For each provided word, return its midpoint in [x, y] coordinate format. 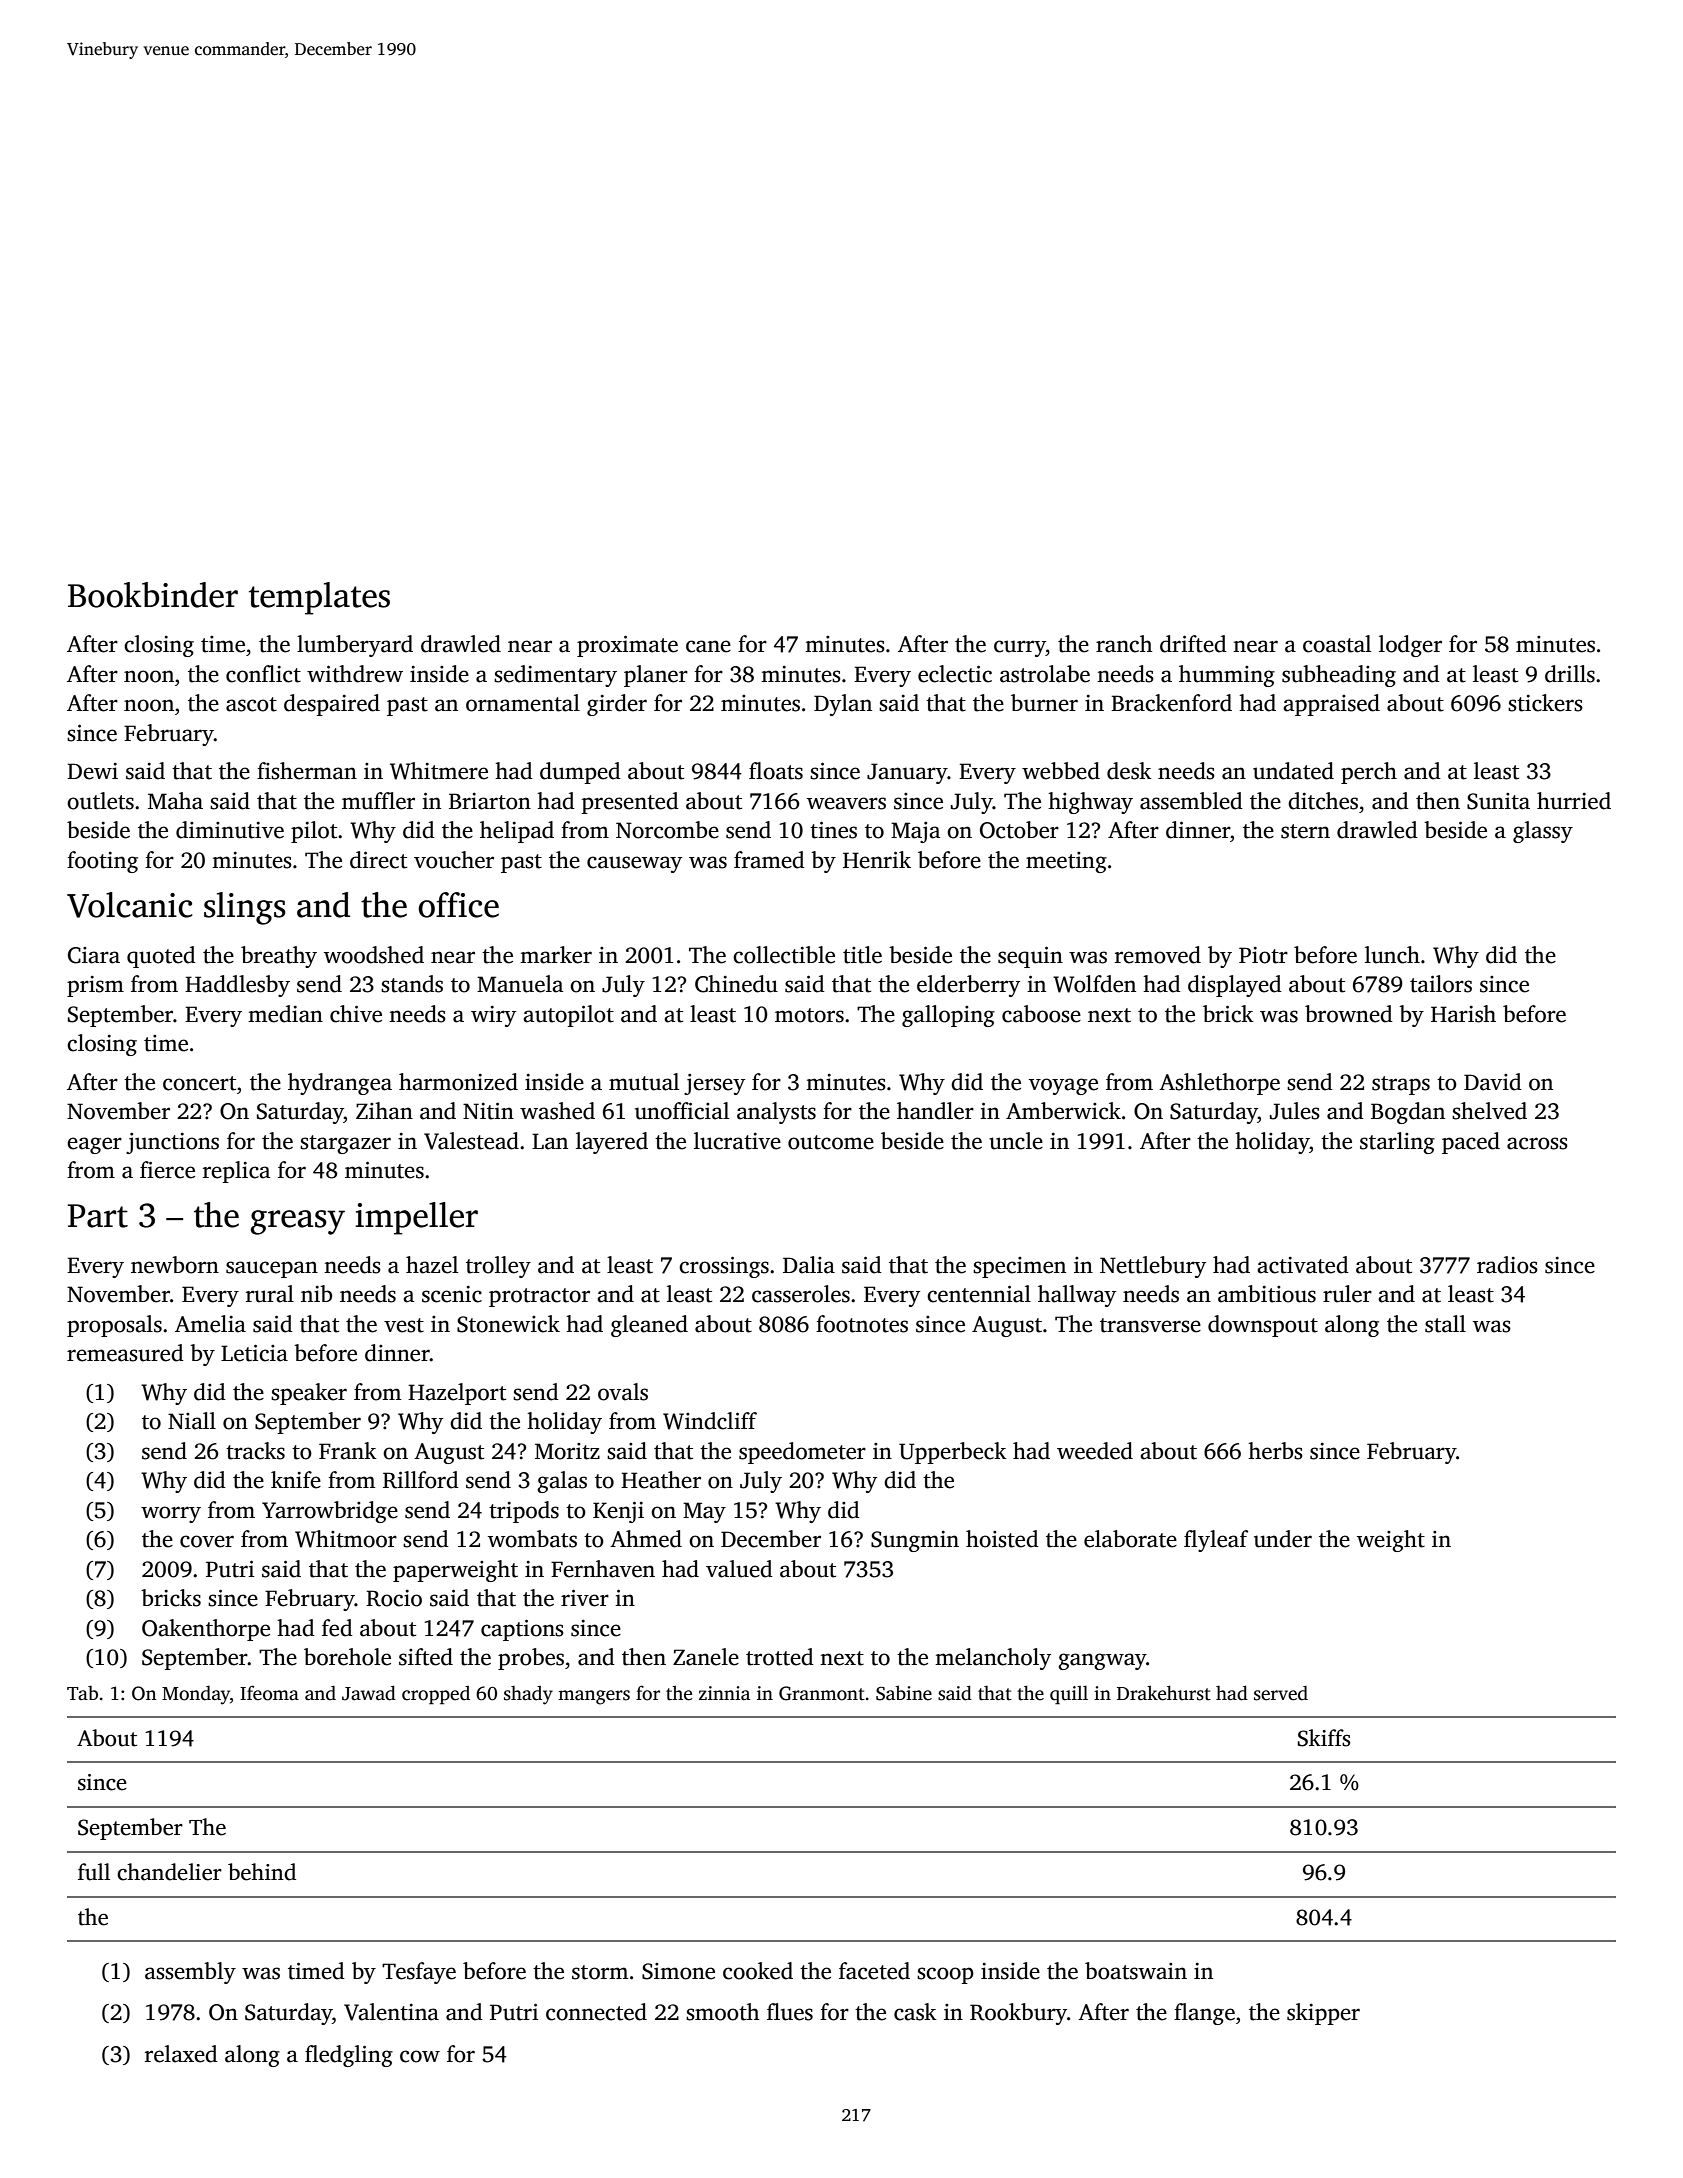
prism [95, 986]
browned [1349, 1014]
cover [207, 1541]
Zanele [706, 1657]
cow [420, 2056]
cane [708, 646]
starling [1397, 1143]
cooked [758, 1971]
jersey [714, 1084]
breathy [279, 957]
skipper [1323, 2014]
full [94, 1872]
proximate [627, 646]
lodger [1410, 646]
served [1281, 1693]
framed [769, 860]
